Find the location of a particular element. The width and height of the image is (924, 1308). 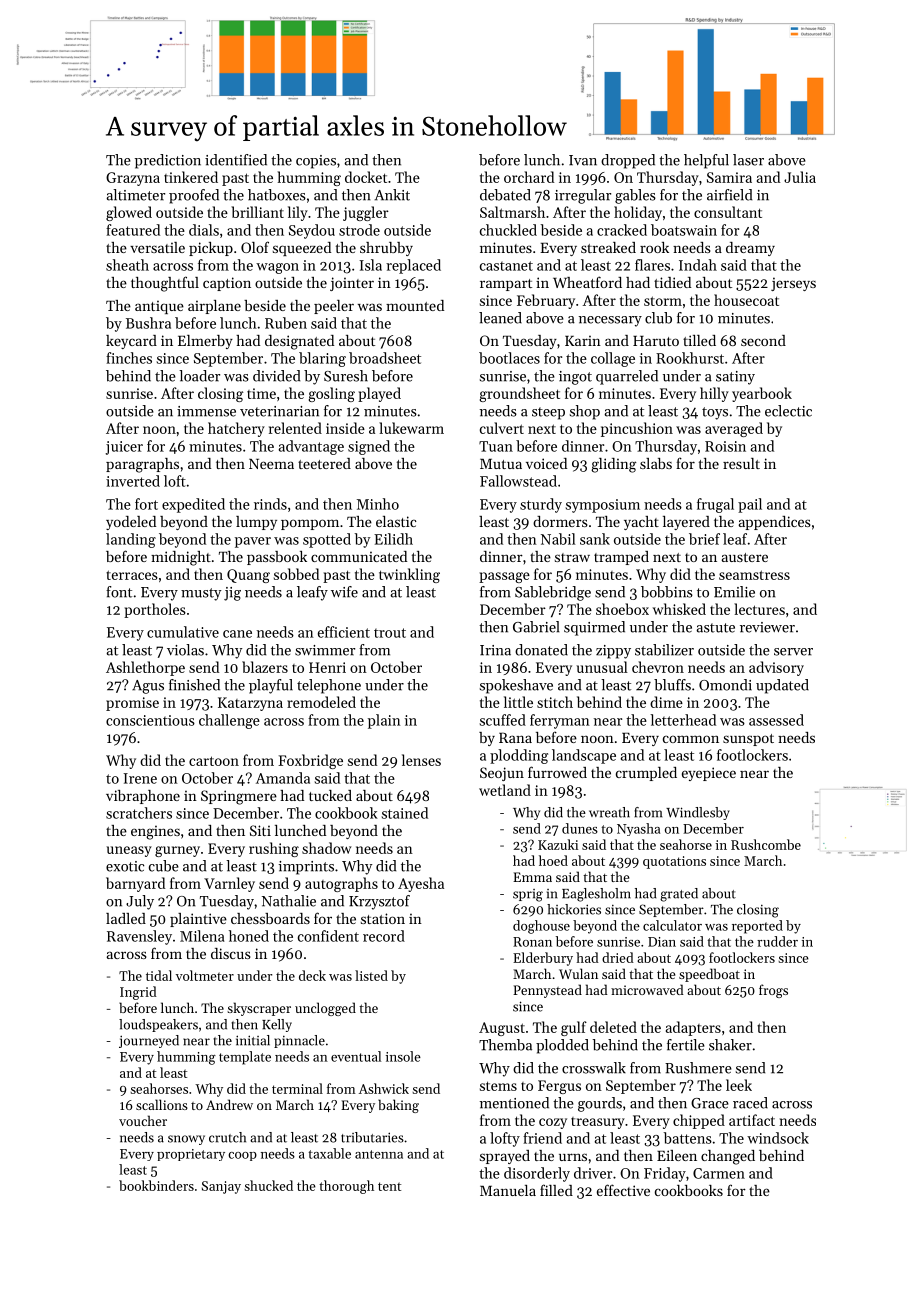

wetland is located at coordinates (505, 790).
